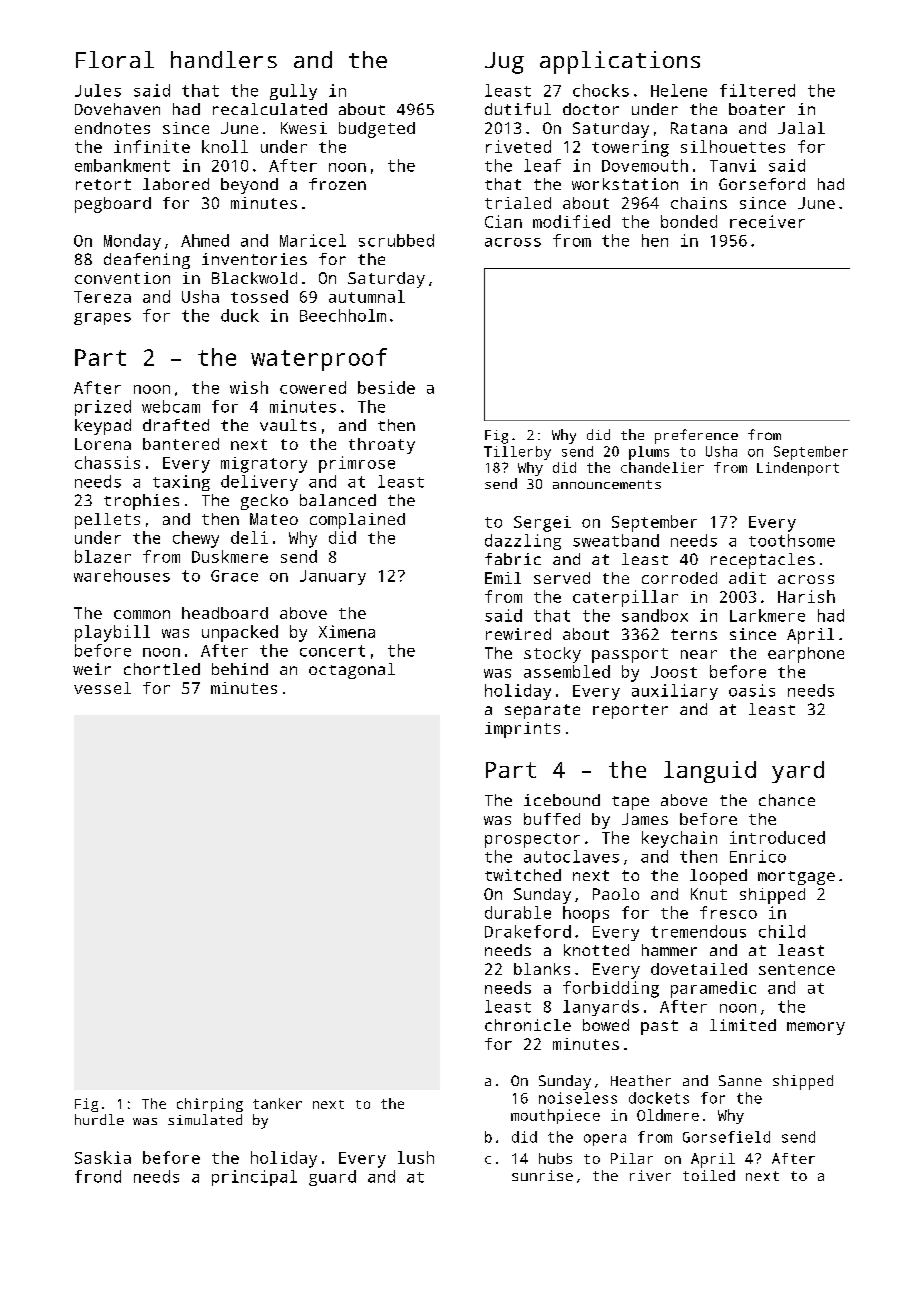 The image size is (924, 1308). I want to click on Emil, so click(503, 578).
